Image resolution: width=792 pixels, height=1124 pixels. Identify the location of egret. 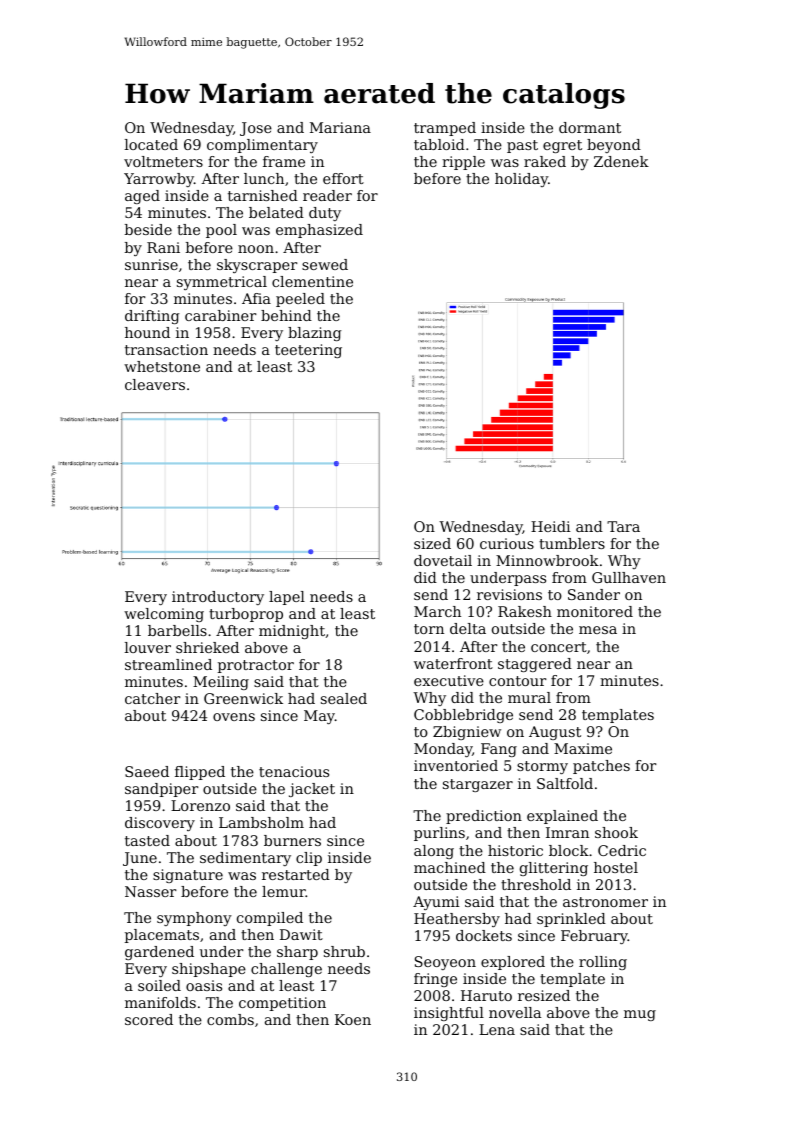
(562, 146).
